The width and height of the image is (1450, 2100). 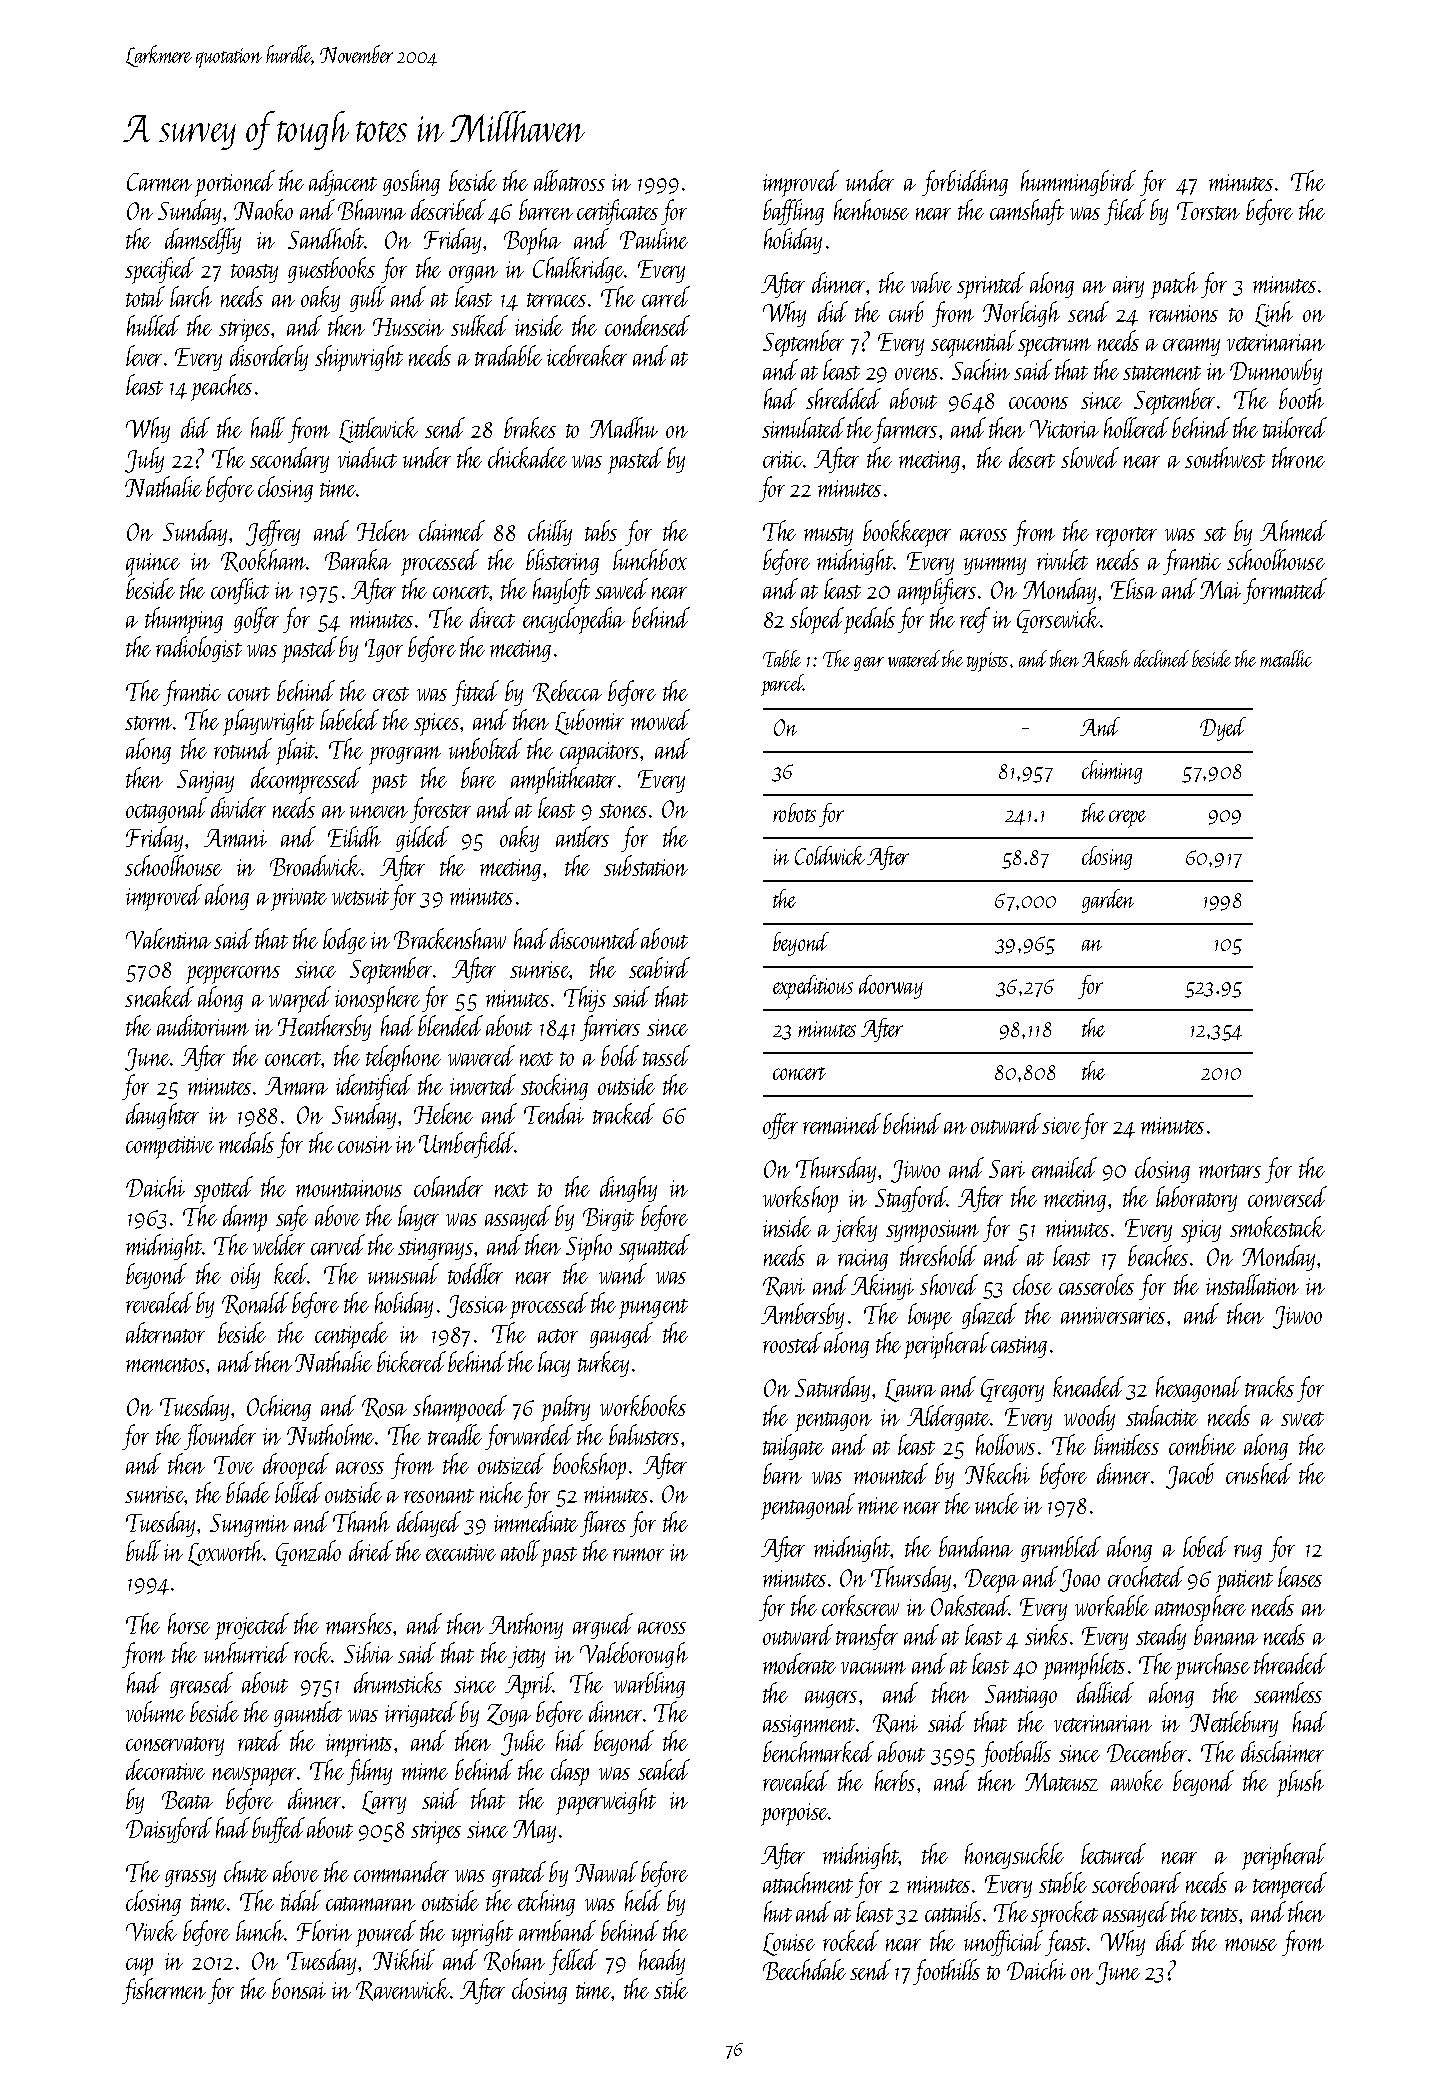 I want to click on sieve, so click(x=1061, y=1125).
